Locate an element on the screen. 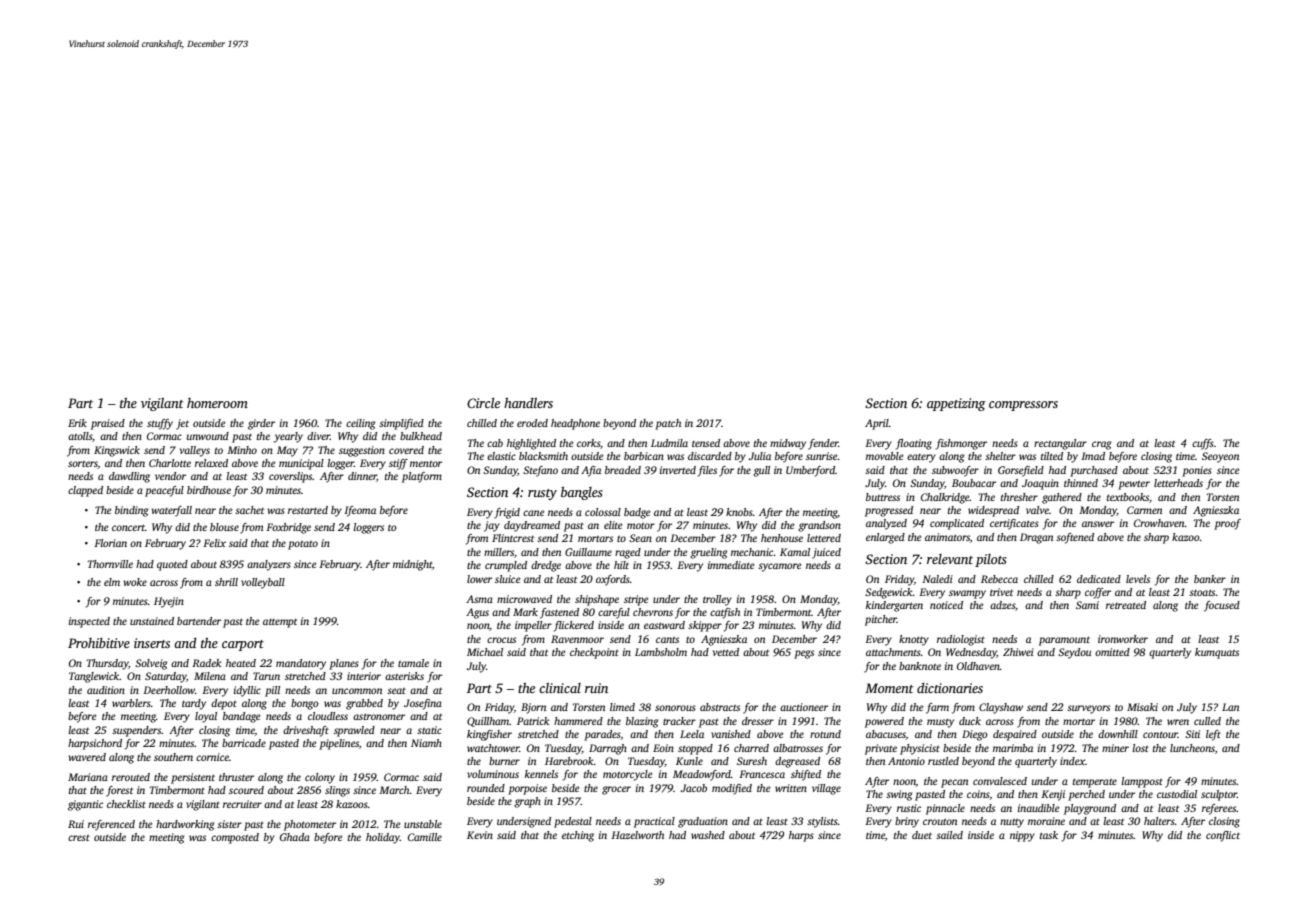  ruin is located at coordinates (596, 688).
